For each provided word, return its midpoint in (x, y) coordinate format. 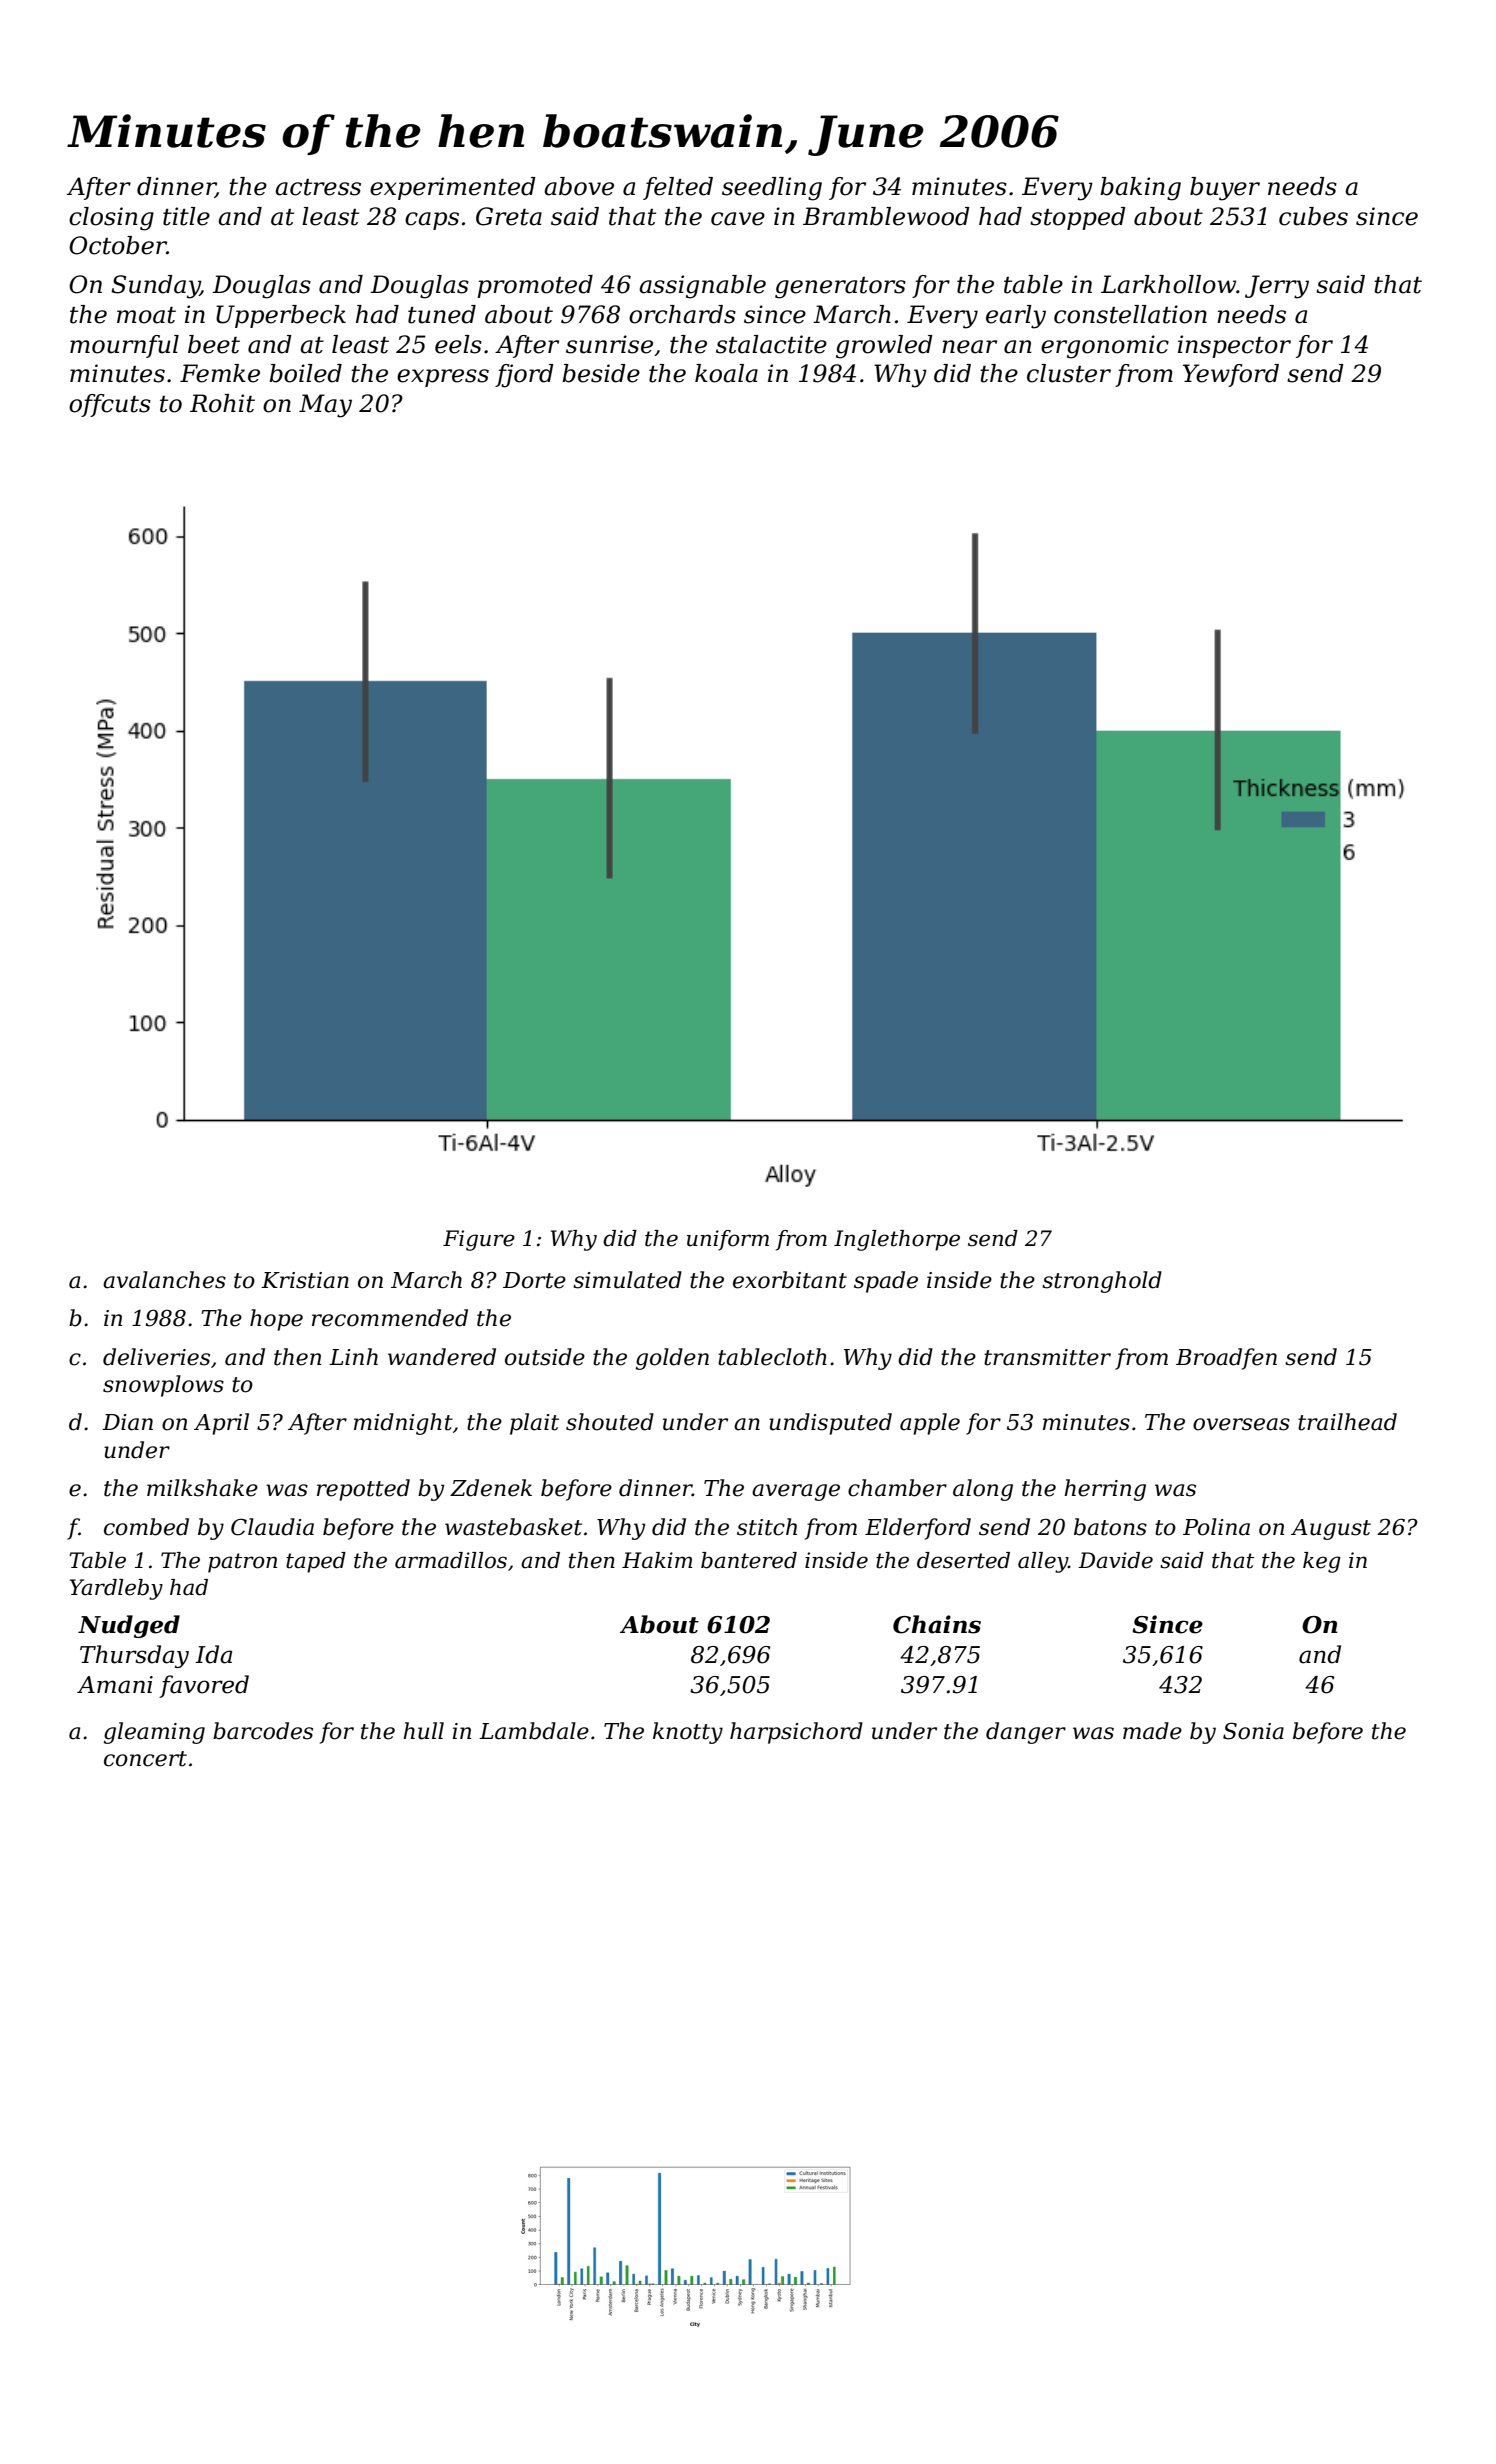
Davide (1115, 1560)
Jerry (1277, 287)
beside (601, 373)
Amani (115, 1685)
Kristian (305, 1280)
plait (534, 1424)
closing (111, 219)
